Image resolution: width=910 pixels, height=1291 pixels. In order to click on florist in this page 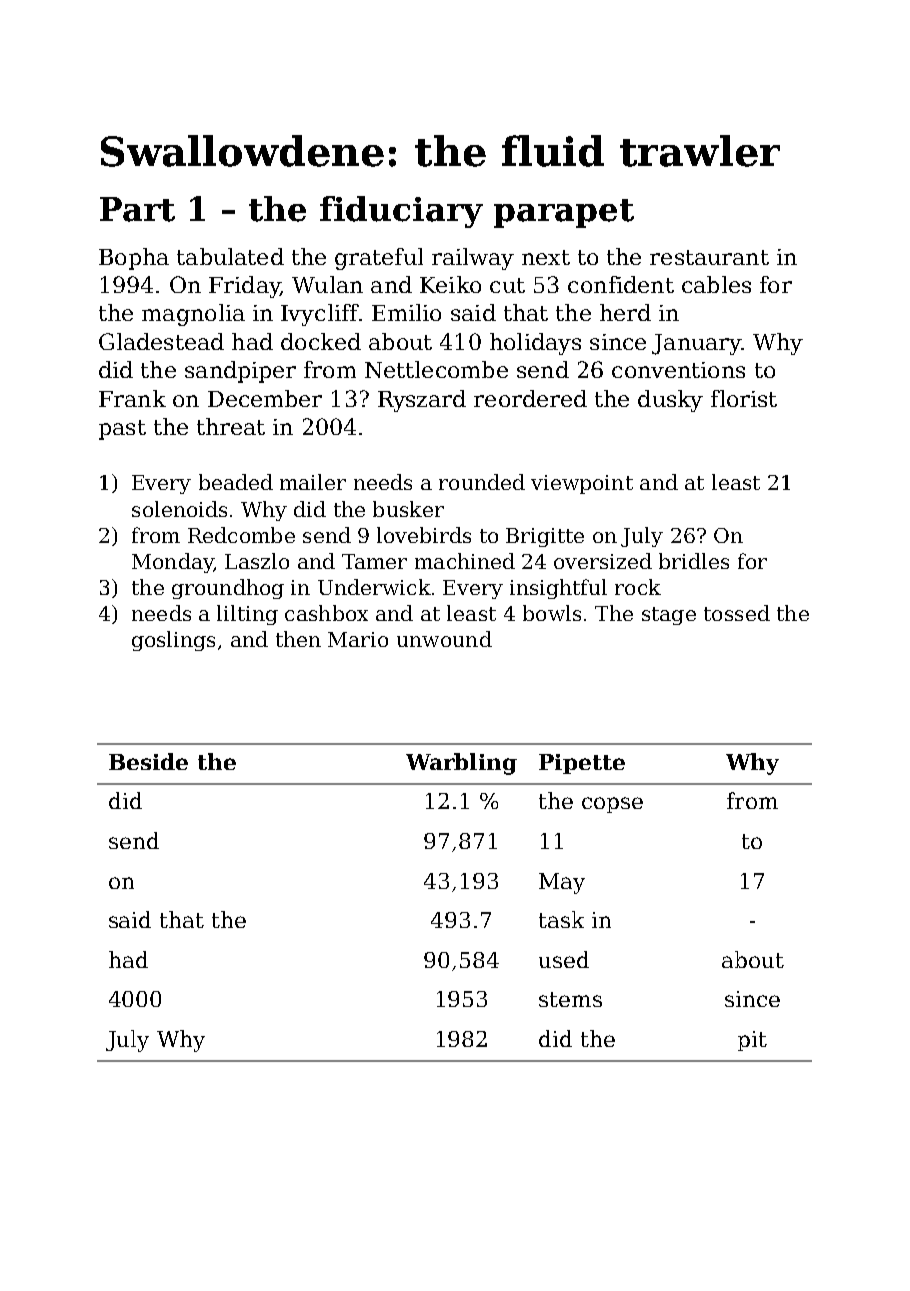, I will do `click(744, 398)`.
